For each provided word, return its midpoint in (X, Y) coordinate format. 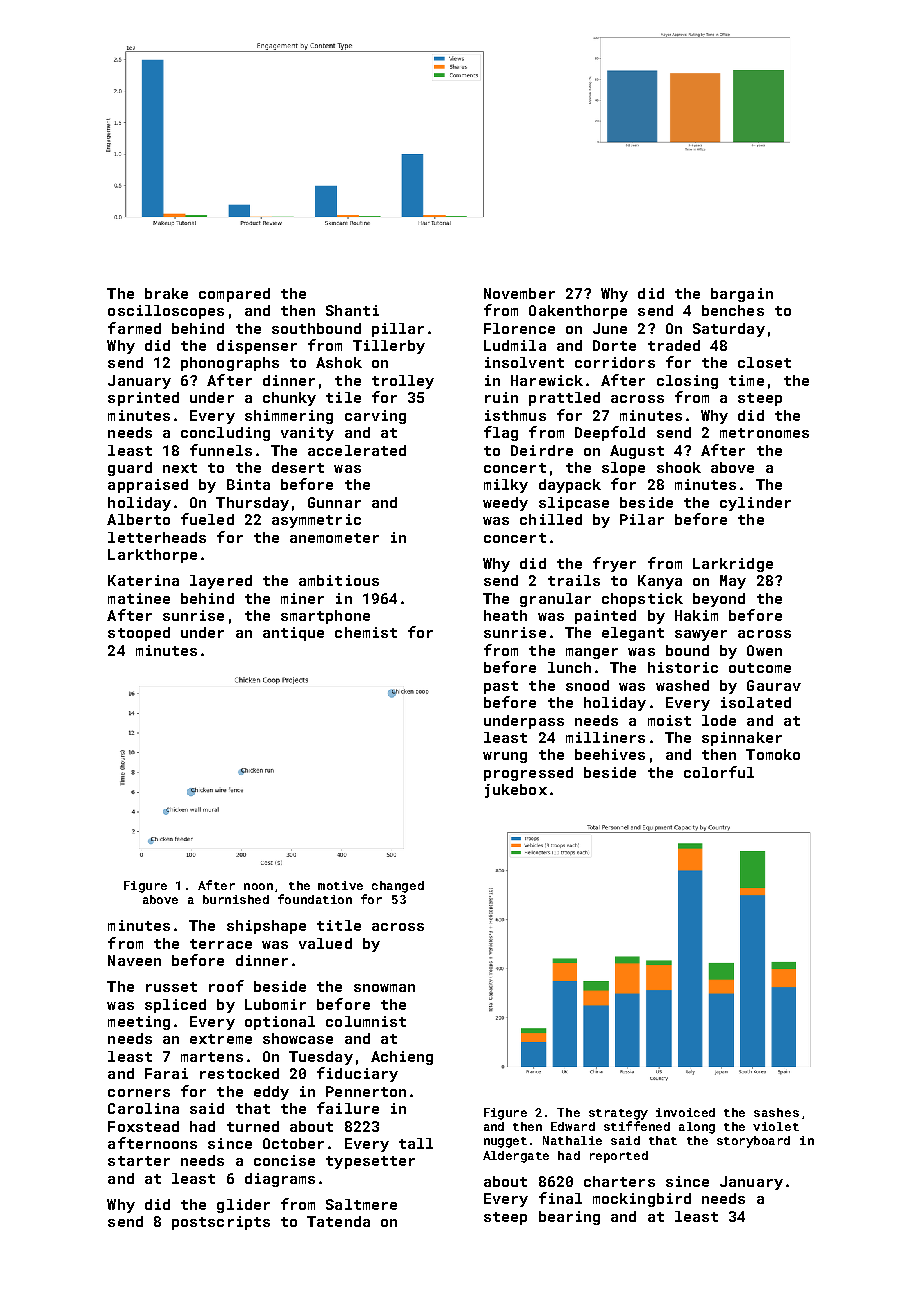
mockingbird (642, 1200)
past (501, 687)
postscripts (221, 1223)
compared (234, 295)
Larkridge (733, 565)
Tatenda (338, 1221)
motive (340, 885)
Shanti (352, 310)
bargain (742, 295)
